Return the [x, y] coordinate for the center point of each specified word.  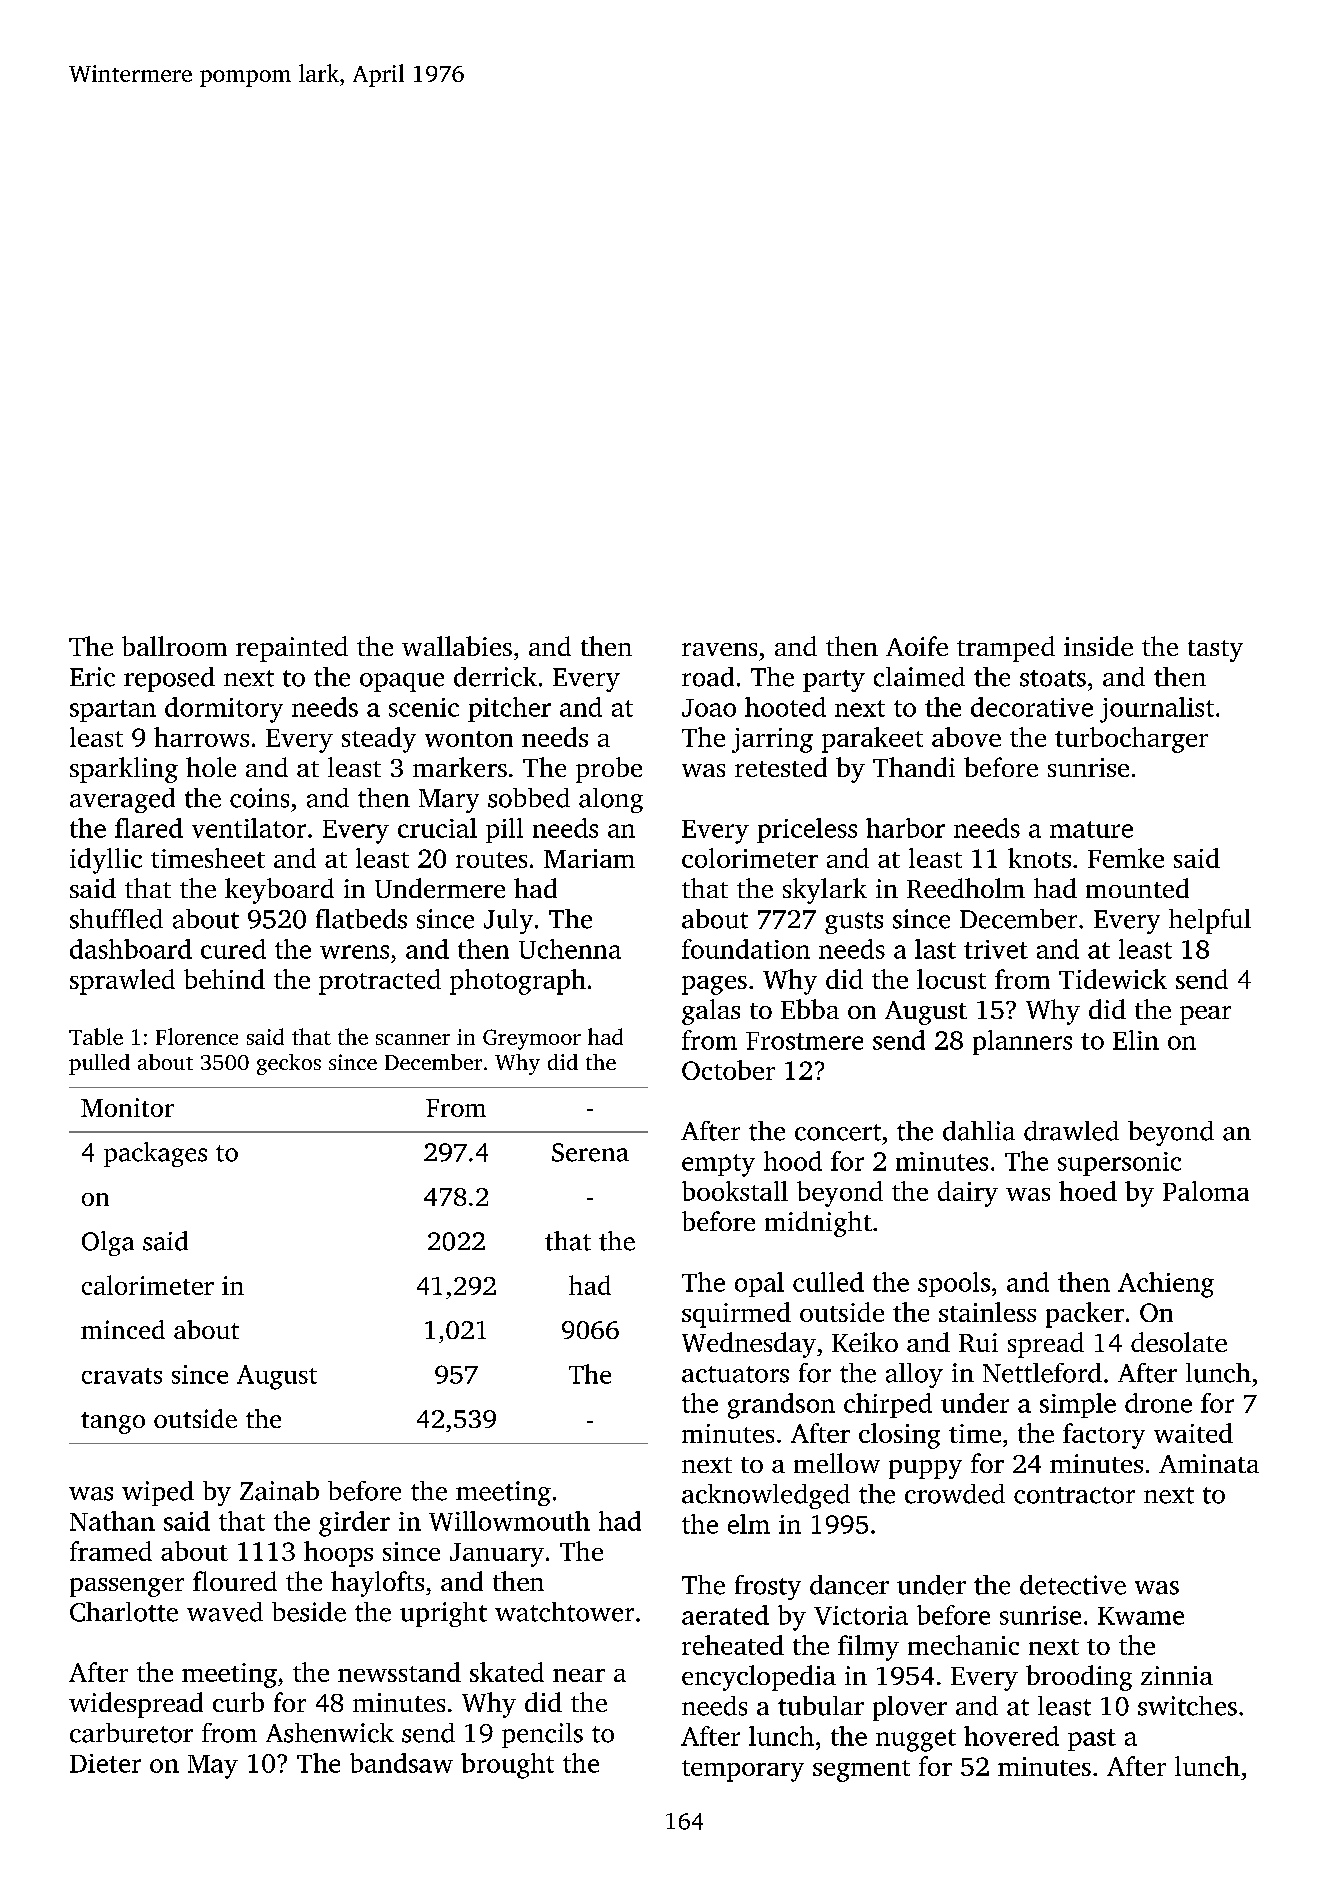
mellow [837, 1463]
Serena [590, 1152]
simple [1078, 1405]
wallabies [457, 646]
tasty [1215, 651]
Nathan [112, 1521]
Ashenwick [330, 1733]
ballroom [174, 646]
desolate [1179, 1342]
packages [155, 1154]
